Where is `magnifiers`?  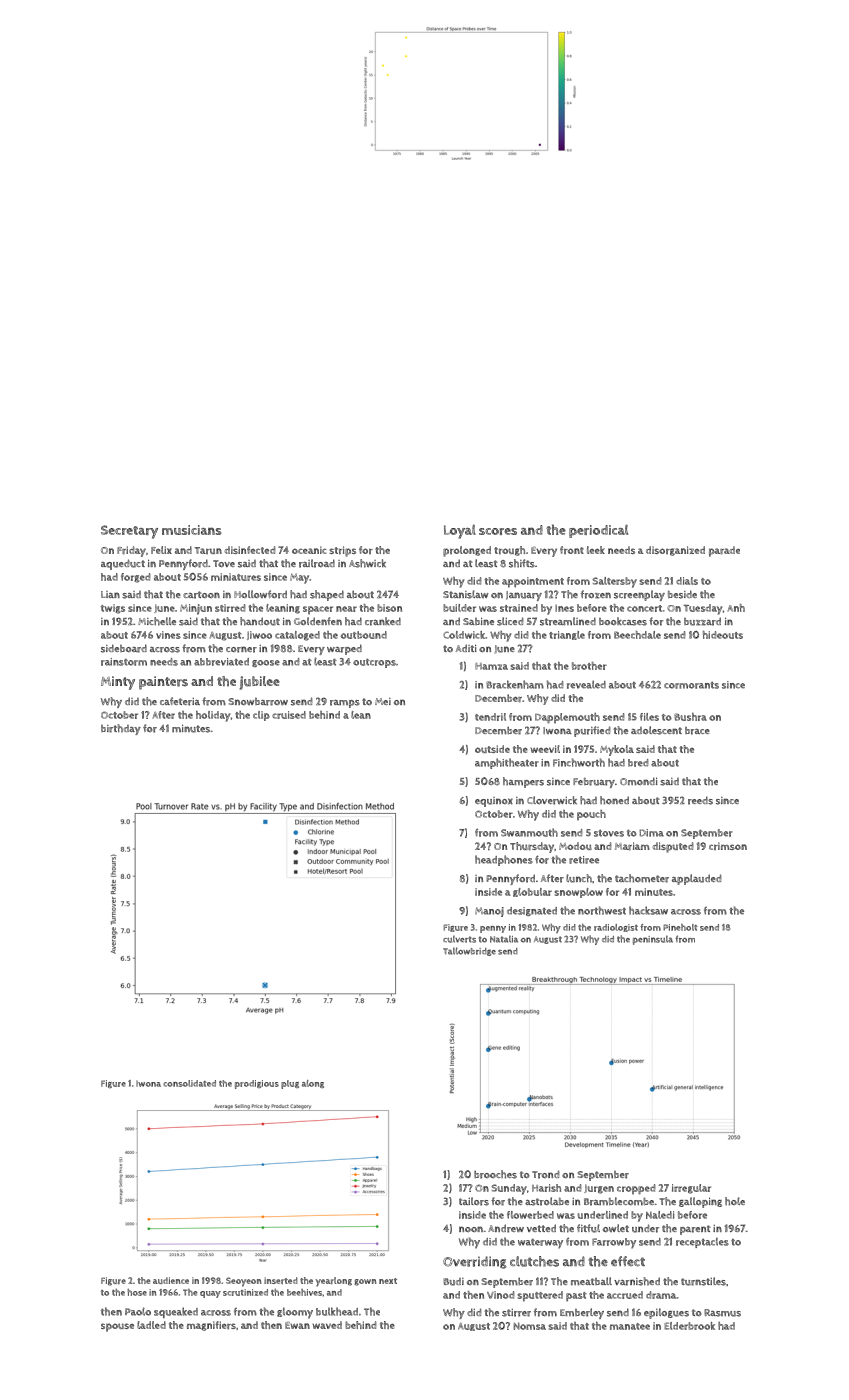
magnifiers is located at coordinates (211, 1326).
